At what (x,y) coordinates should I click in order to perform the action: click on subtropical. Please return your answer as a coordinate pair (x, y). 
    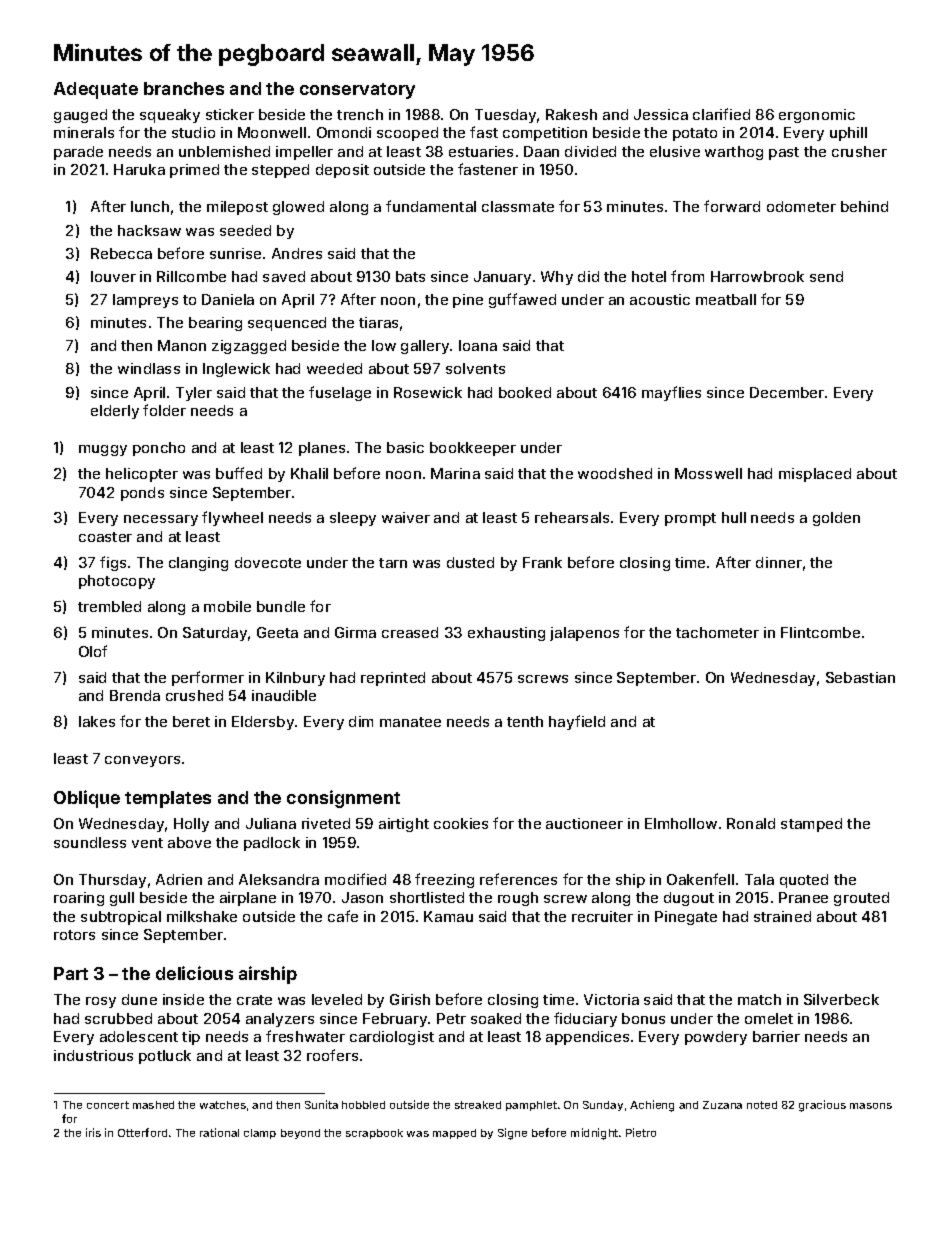
    Looking at the image, I should click on (121, 918).
